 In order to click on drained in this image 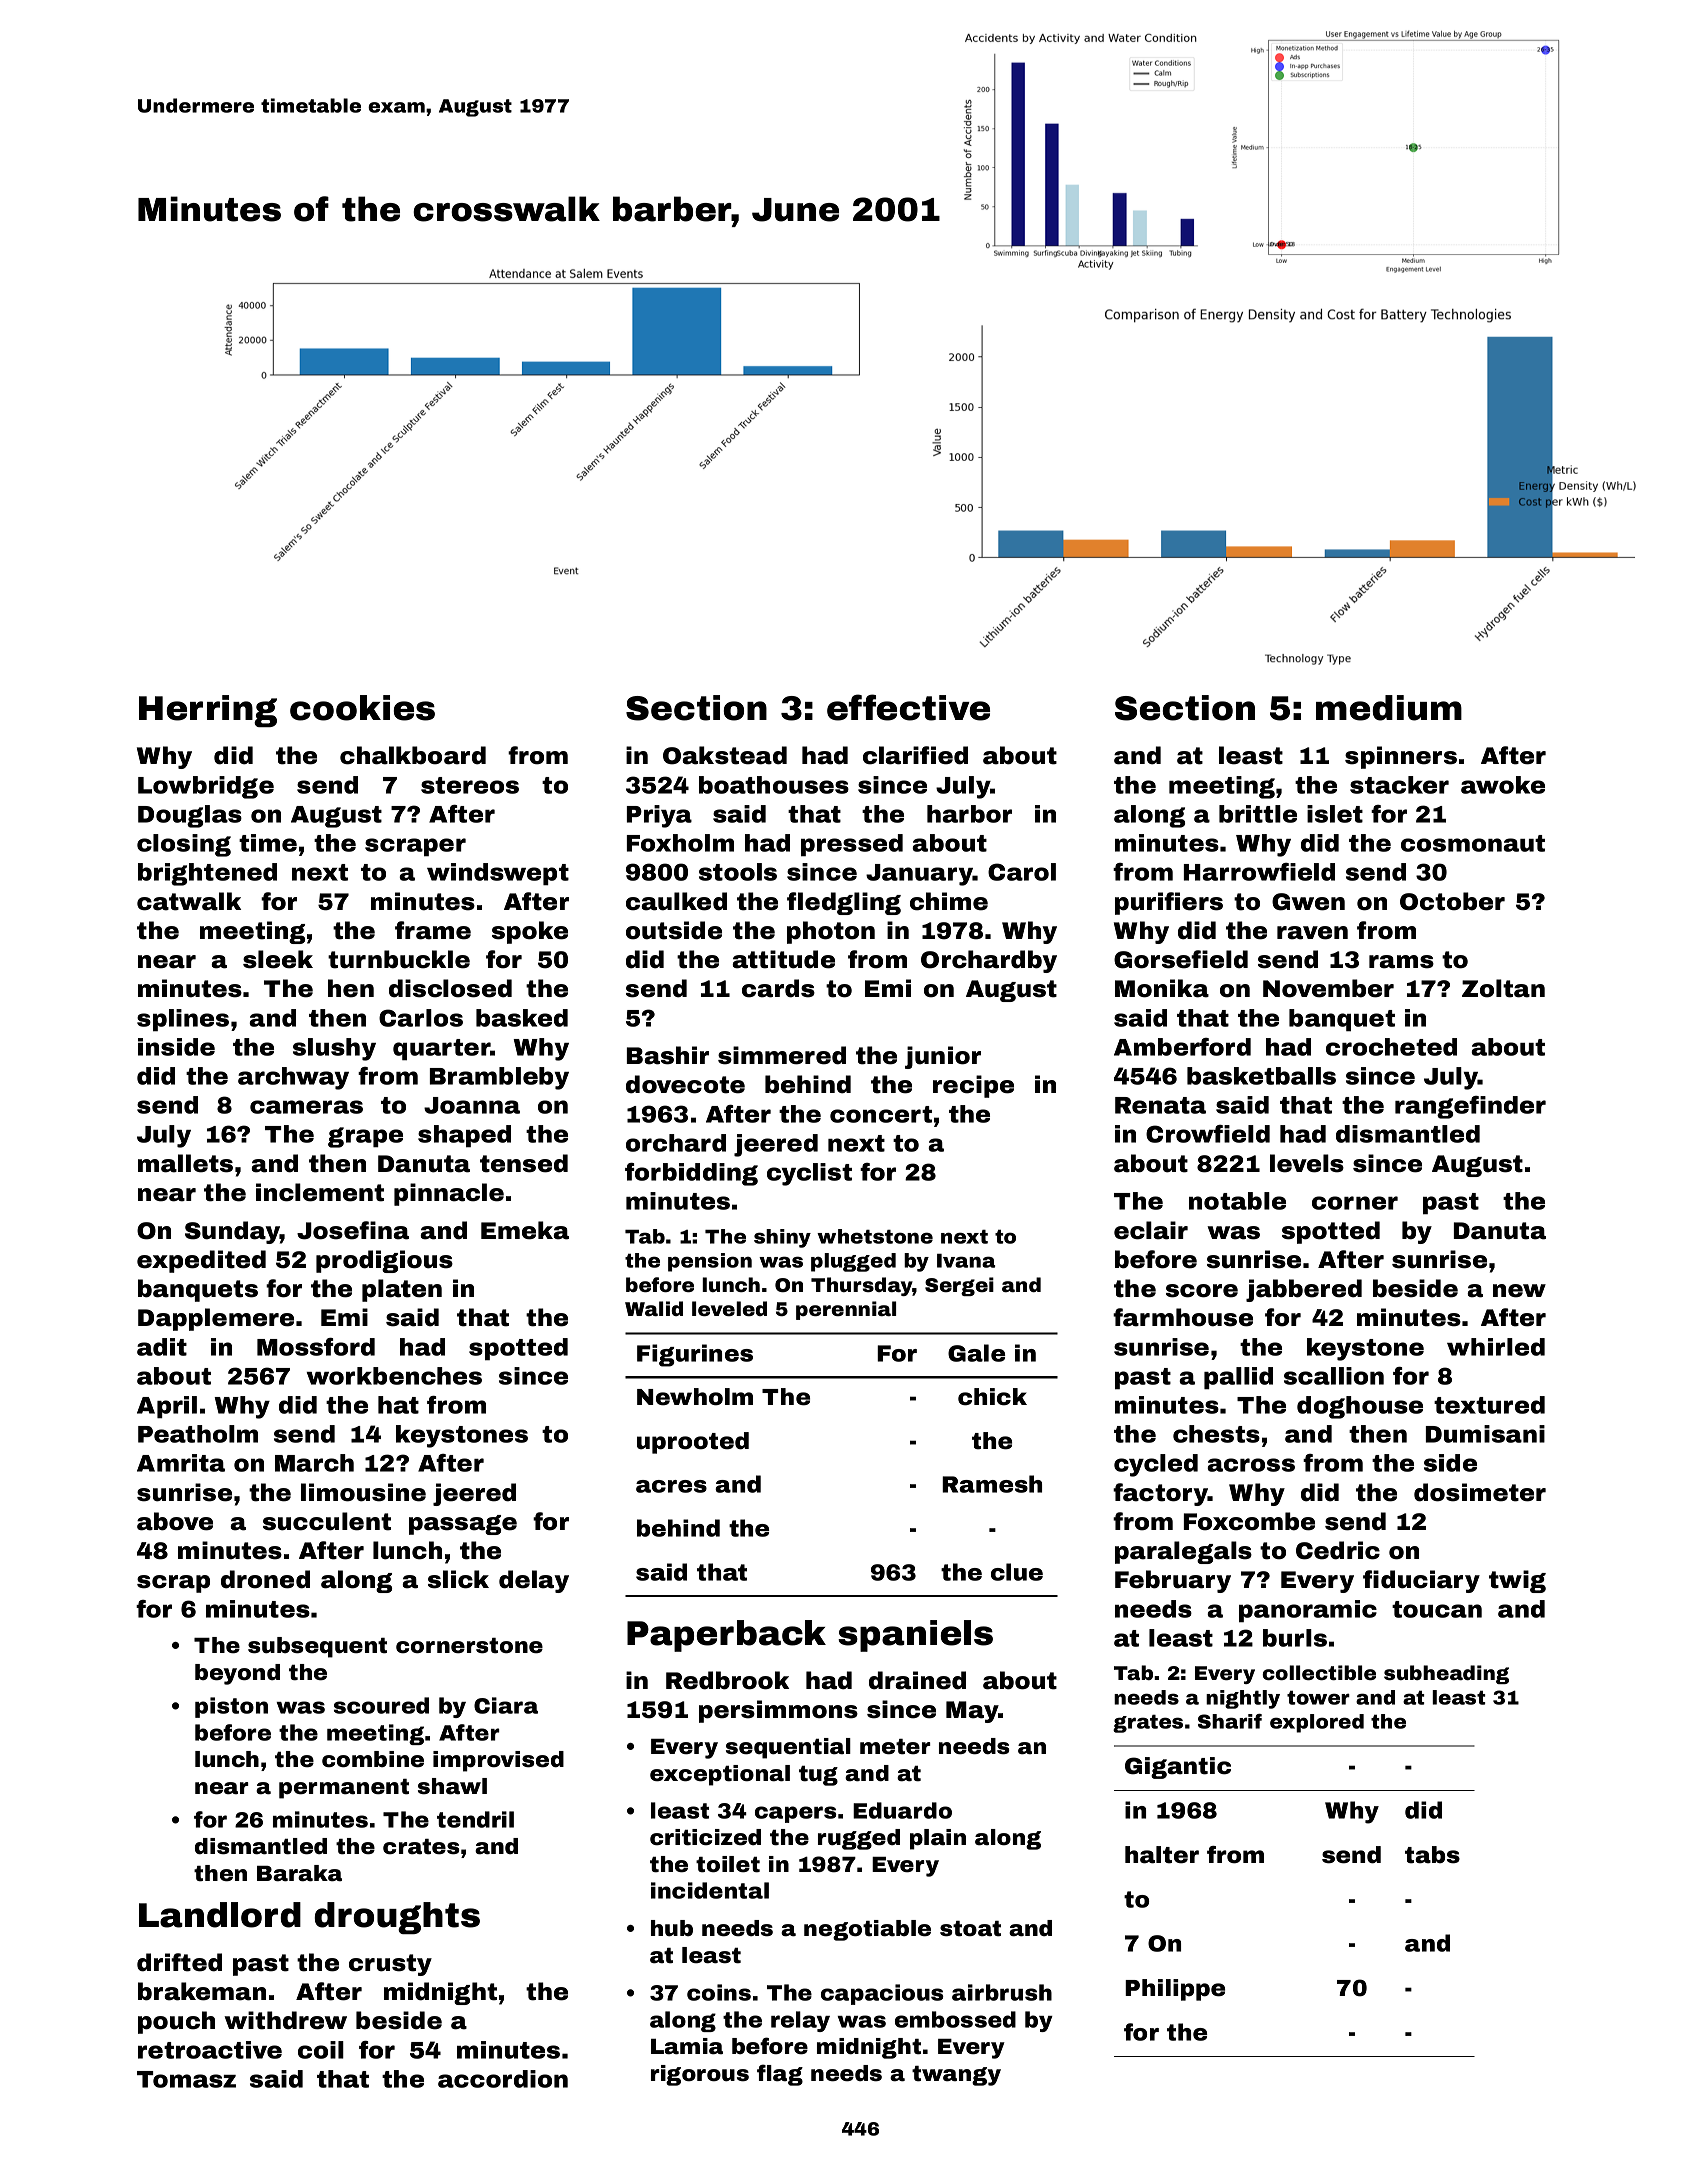, I will do `click(917, 1680)`.
